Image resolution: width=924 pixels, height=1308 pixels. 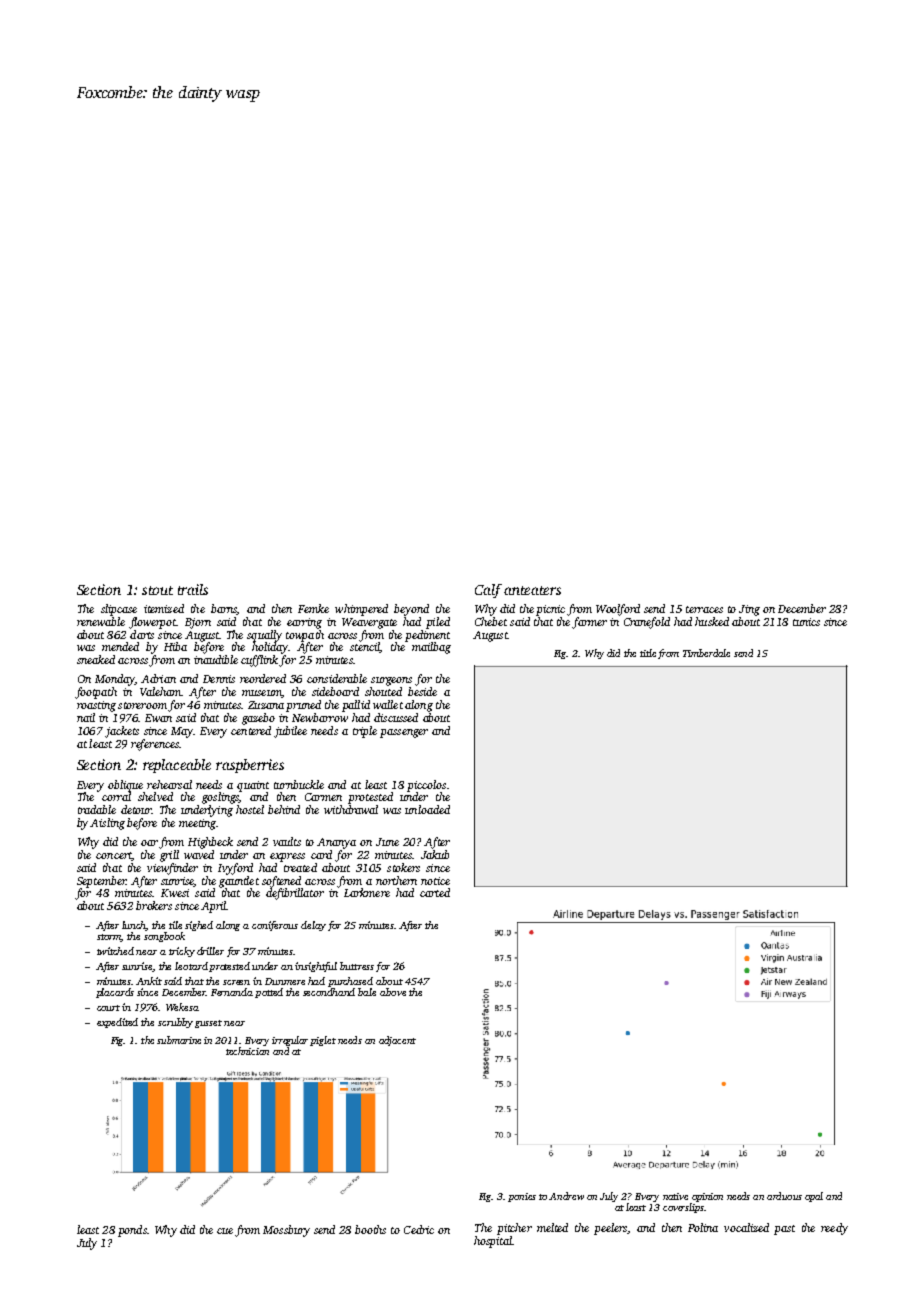 I want to click on booths, so click(x=370, y=1229).
